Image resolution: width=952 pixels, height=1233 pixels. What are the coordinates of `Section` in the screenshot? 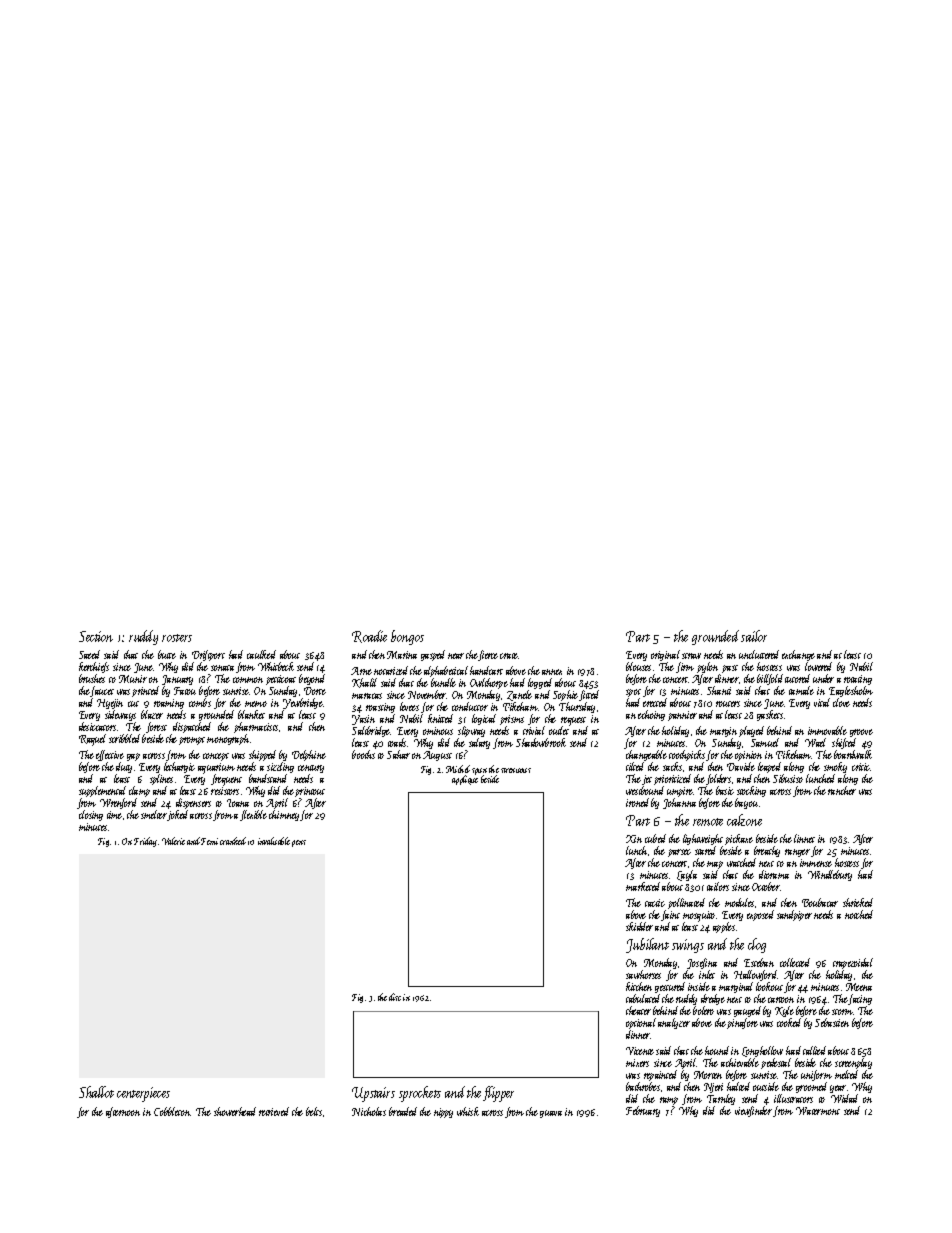 It's located at (96, 636).
